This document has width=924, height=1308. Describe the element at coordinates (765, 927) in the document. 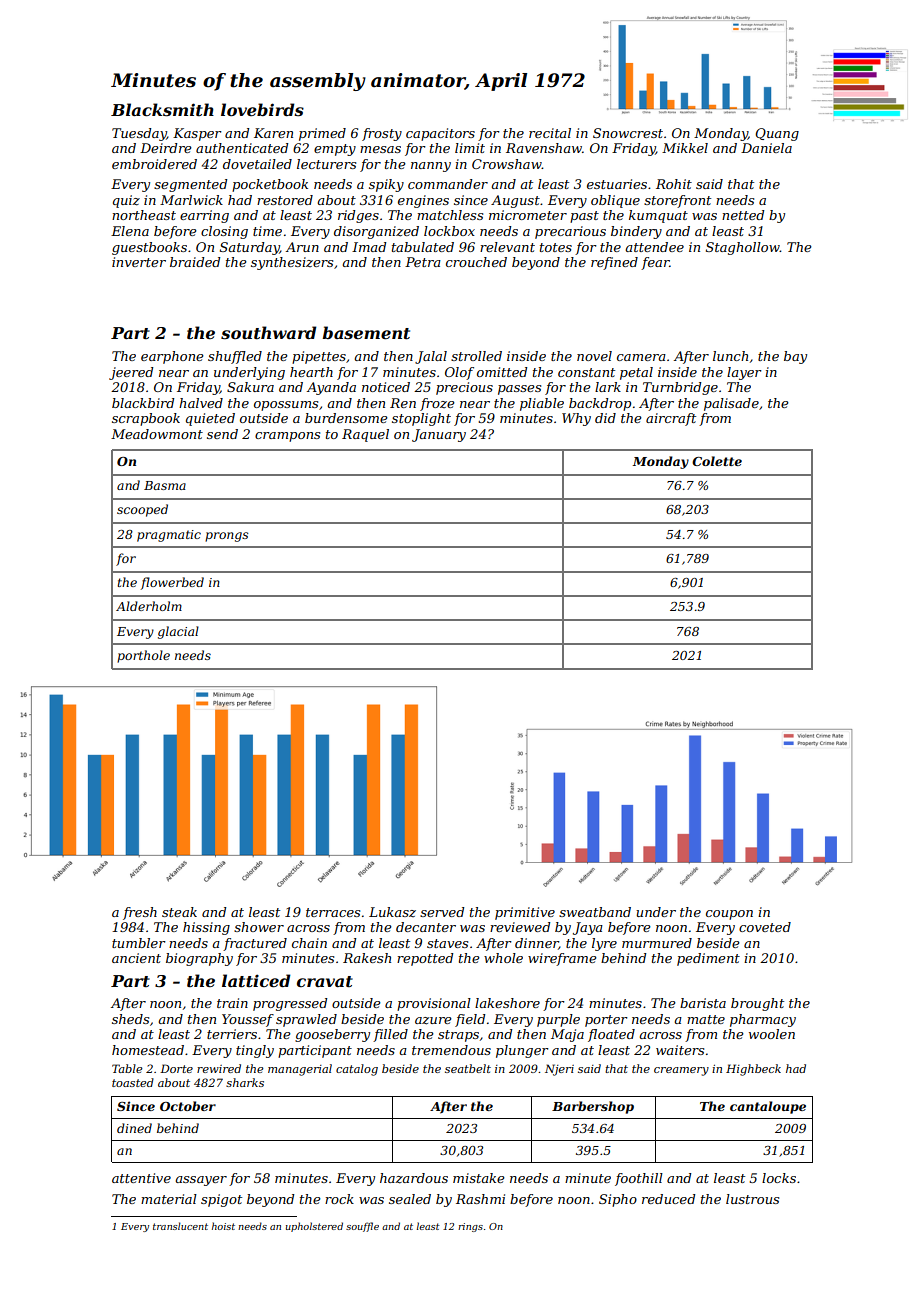

I see `coveted` at that location.
